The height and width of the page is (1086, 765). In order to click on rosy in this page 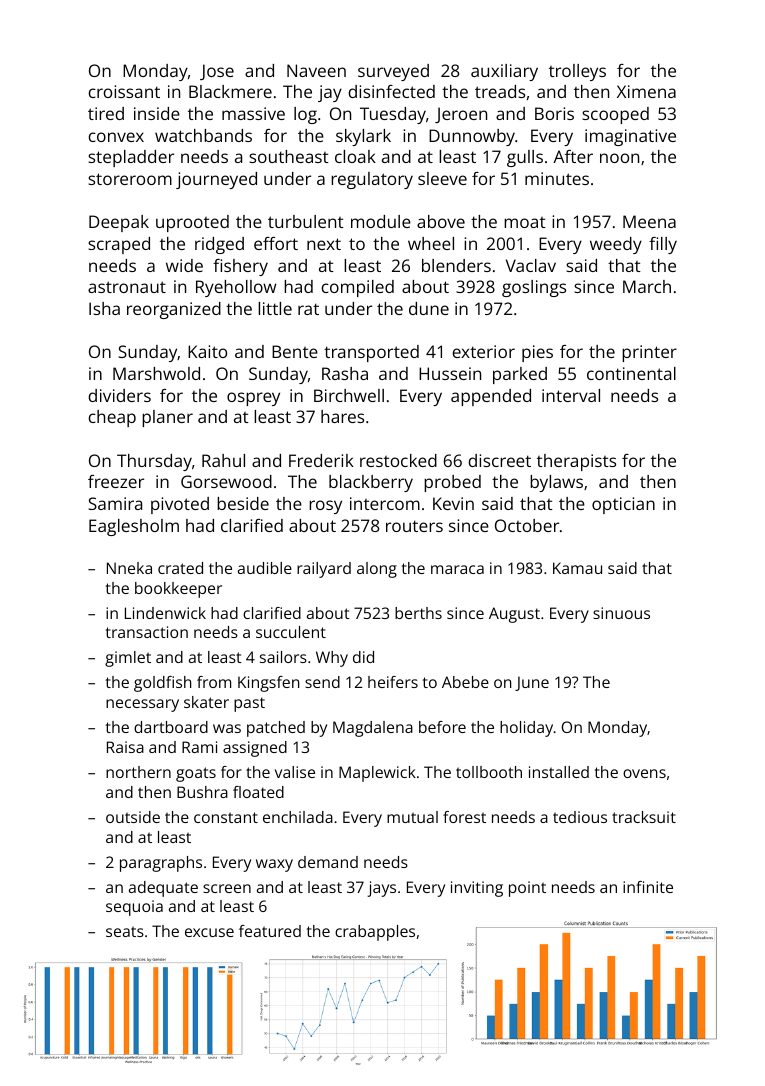, I will do `click(325, 507)`.
